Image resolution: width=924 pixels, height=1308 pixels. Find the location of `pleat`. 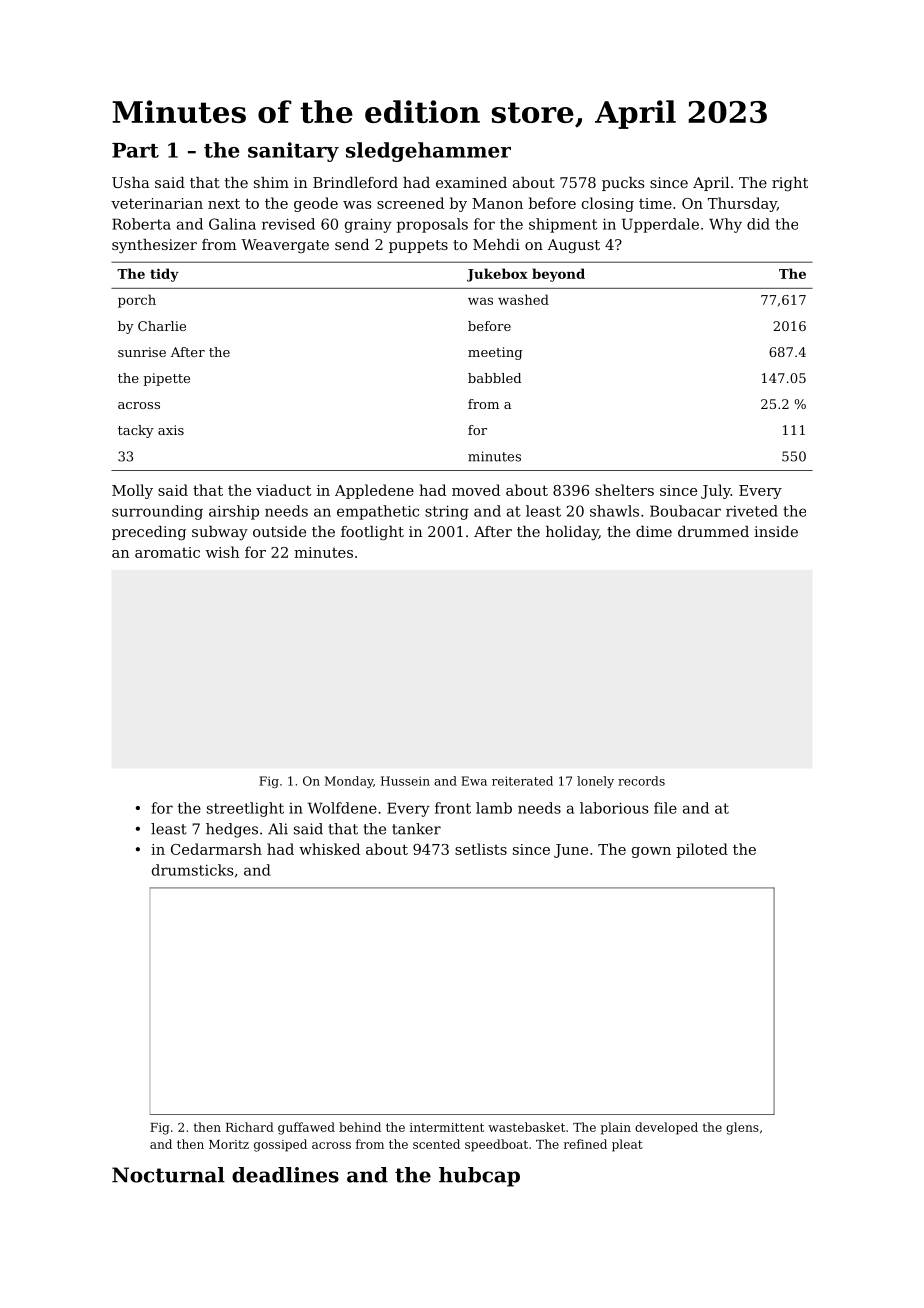

pleat is located at coordinates (627, 1145).
